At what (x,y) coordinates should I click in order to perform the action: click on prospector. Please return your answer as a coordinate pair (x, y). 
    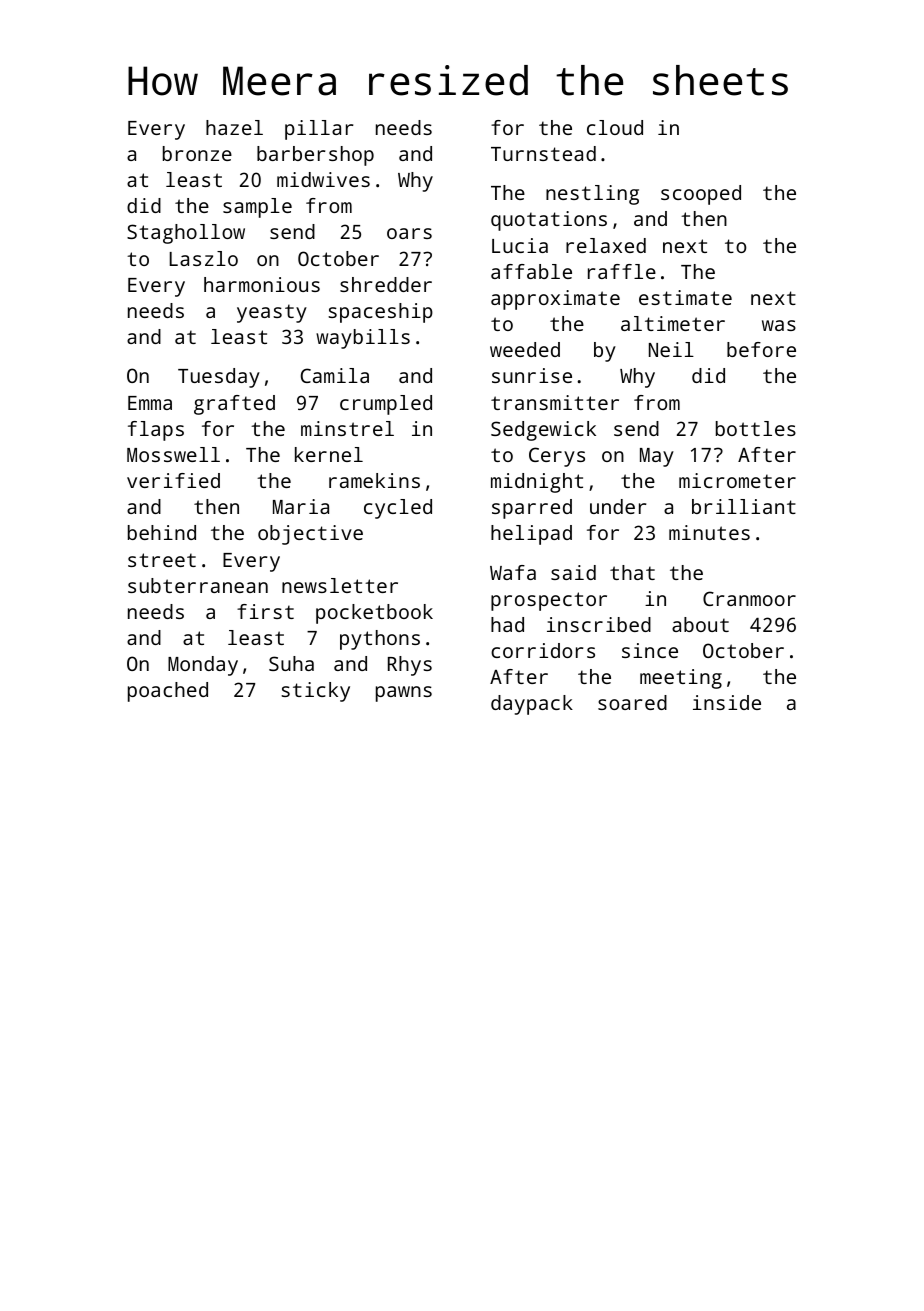
    Looking at the image, I should click on (549, 601).
